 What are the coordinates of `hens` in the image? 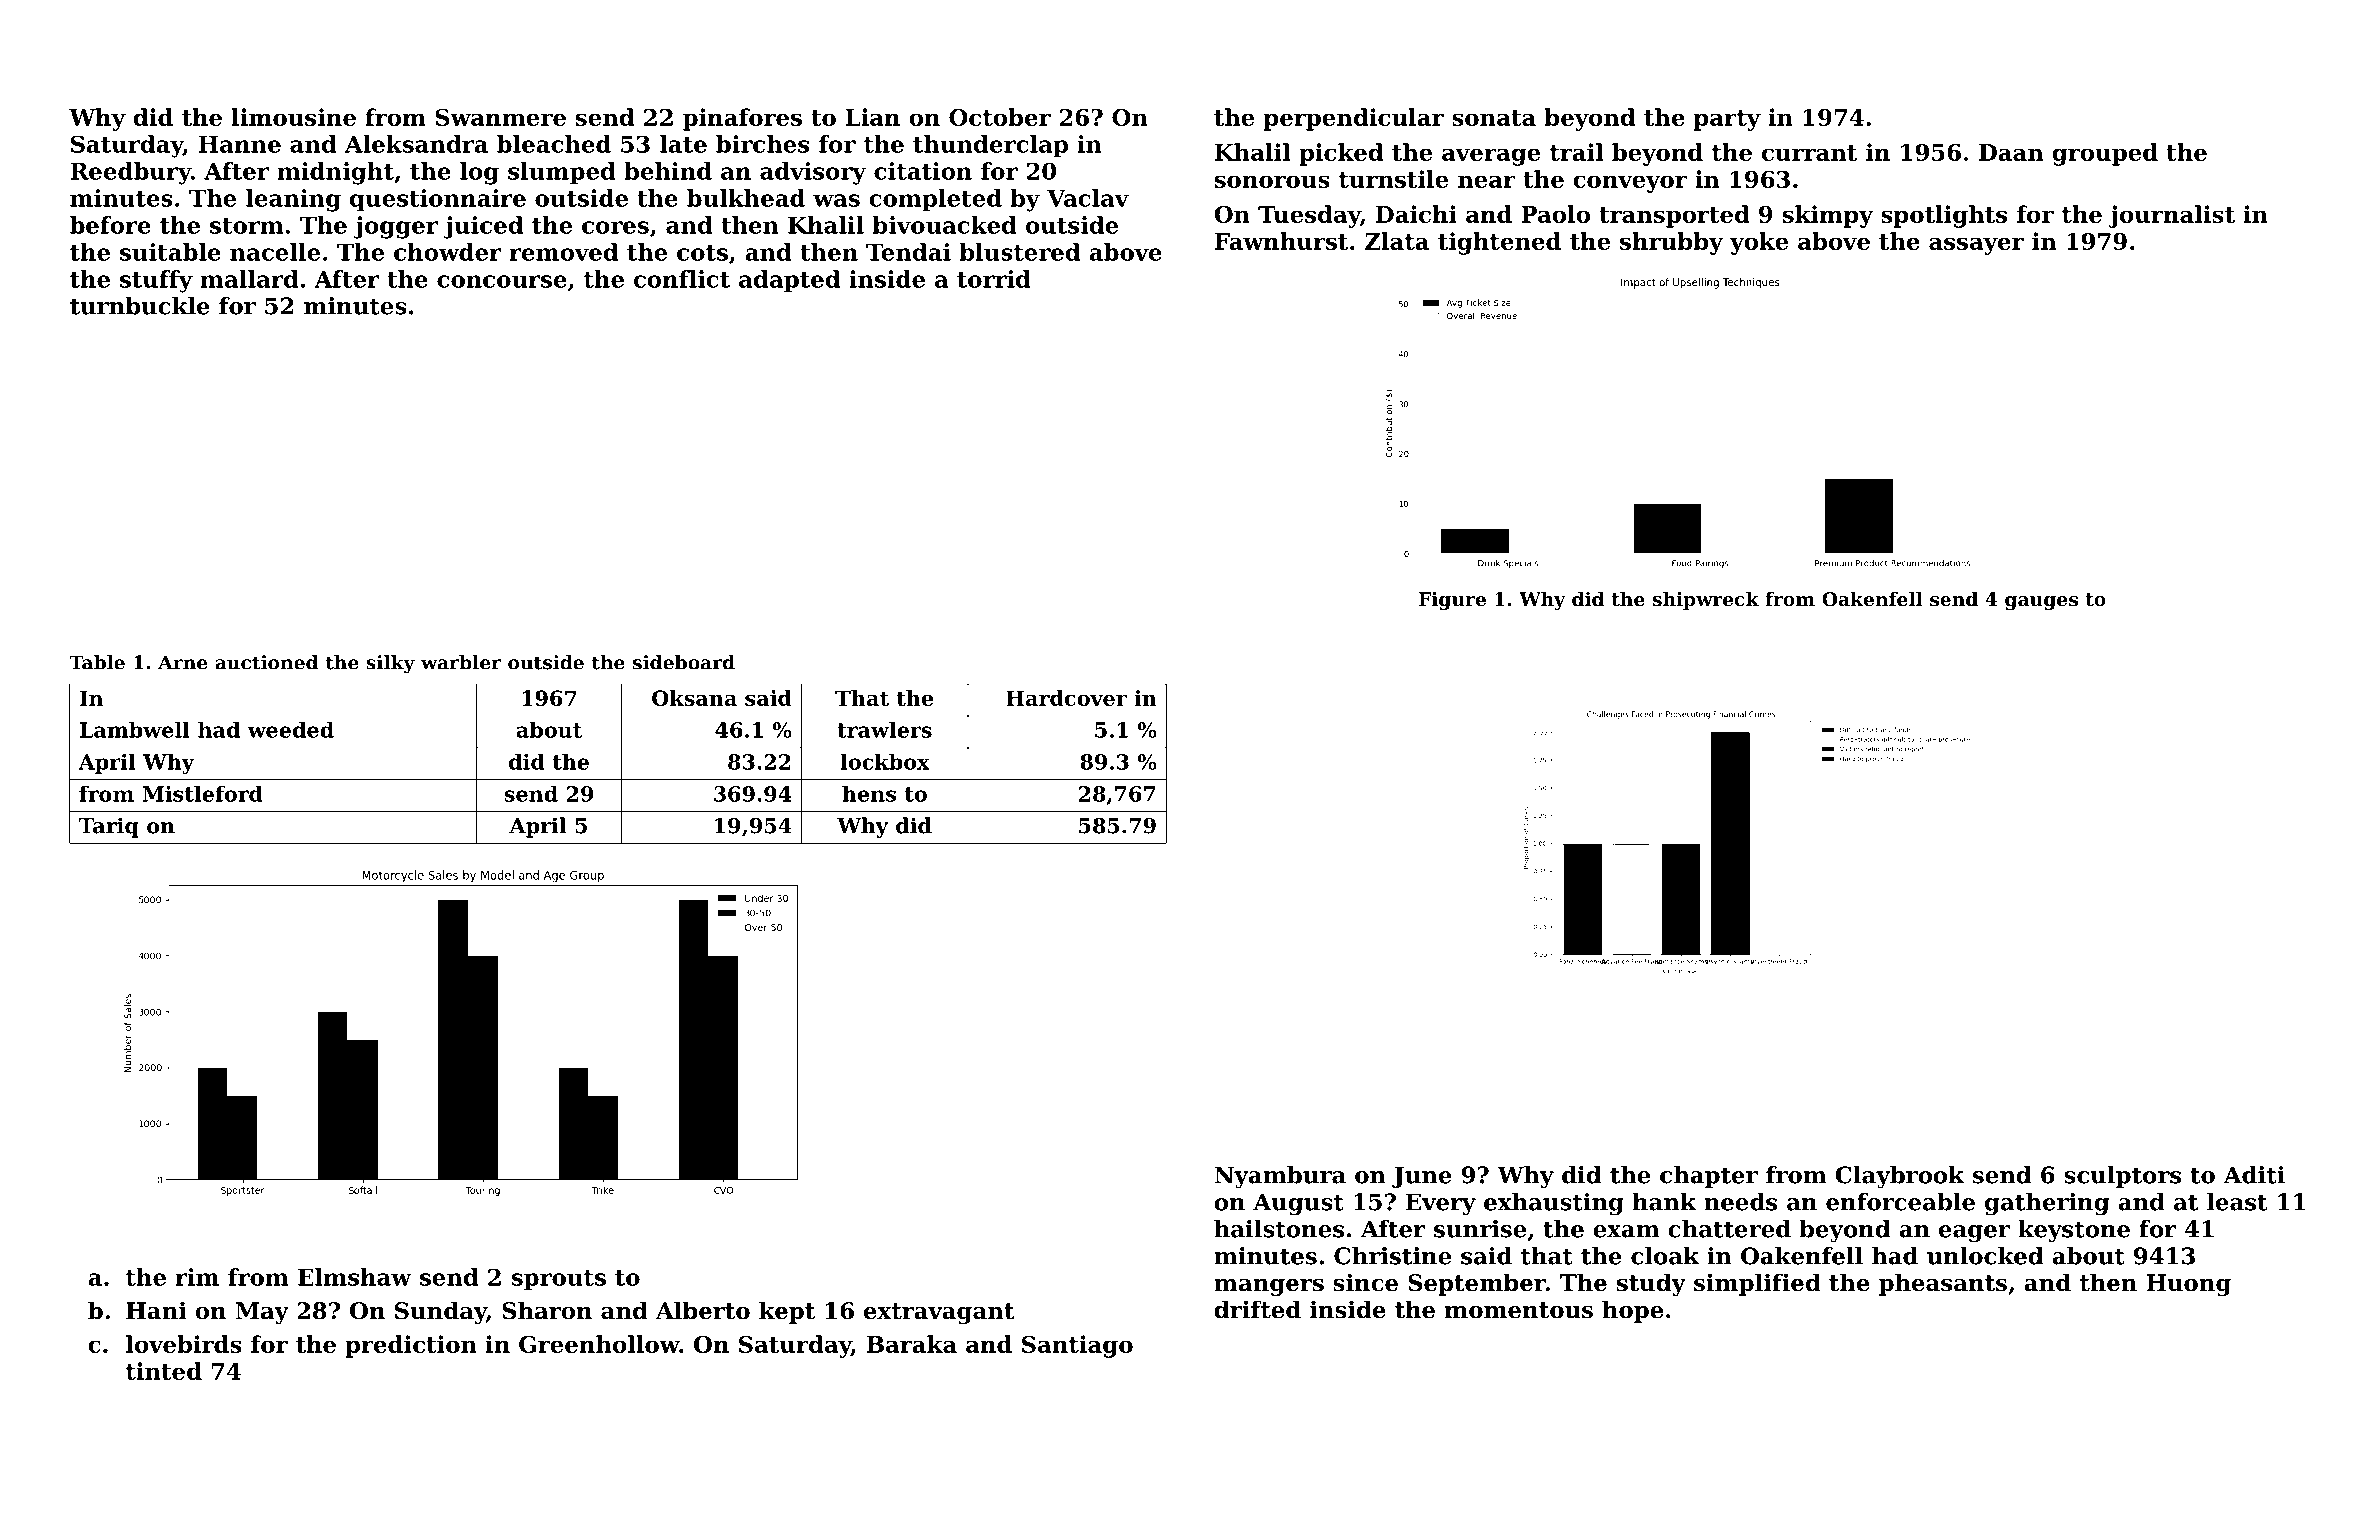 It's located at (869, 793).
